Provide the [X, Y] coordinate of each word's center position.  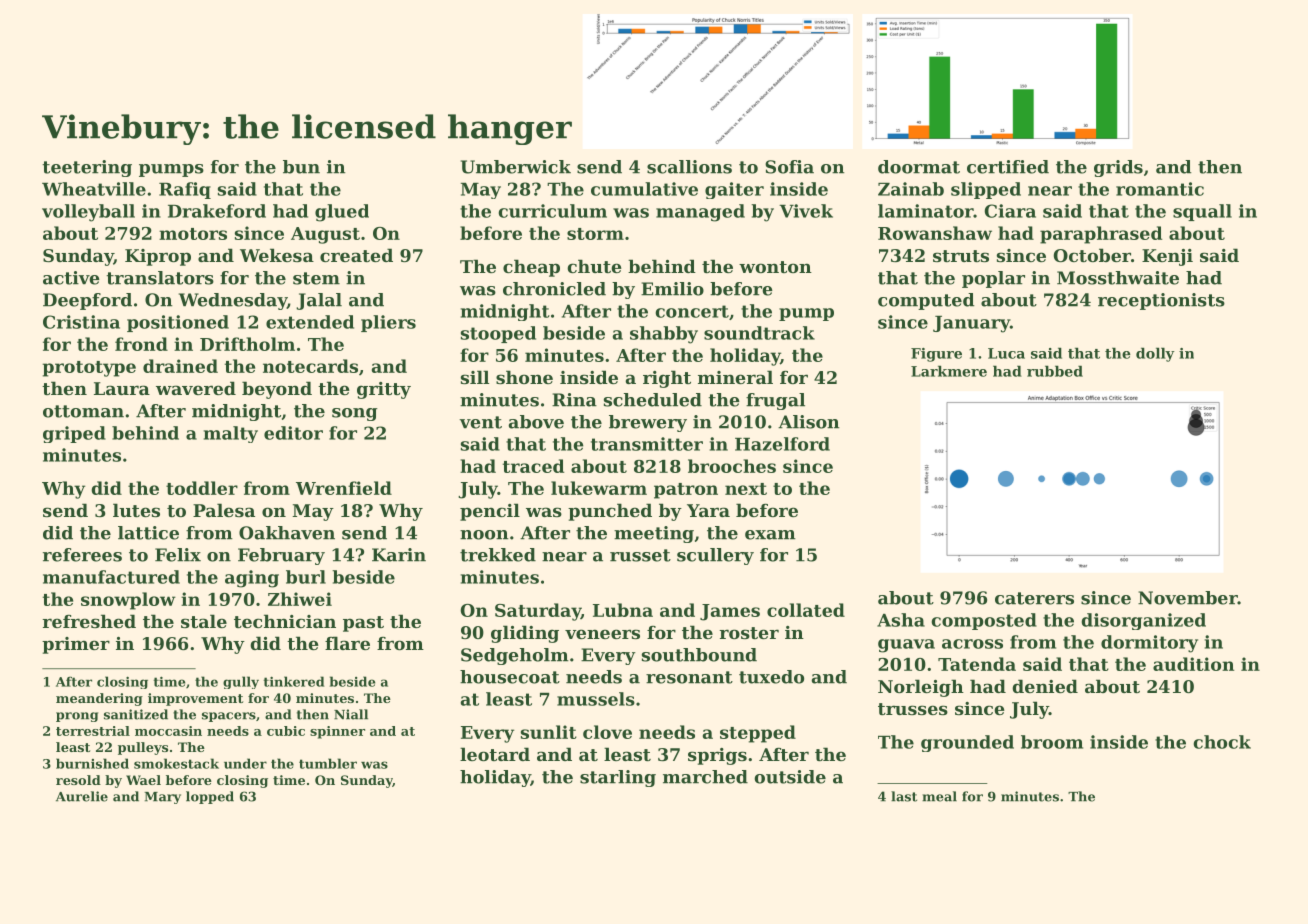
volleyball [88, 213]
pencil [490, 512]
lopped [210, 797]
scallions [689, 167]
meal [939, 796]
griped [74, 434]
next [746, 489]
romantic [1160, 189]
